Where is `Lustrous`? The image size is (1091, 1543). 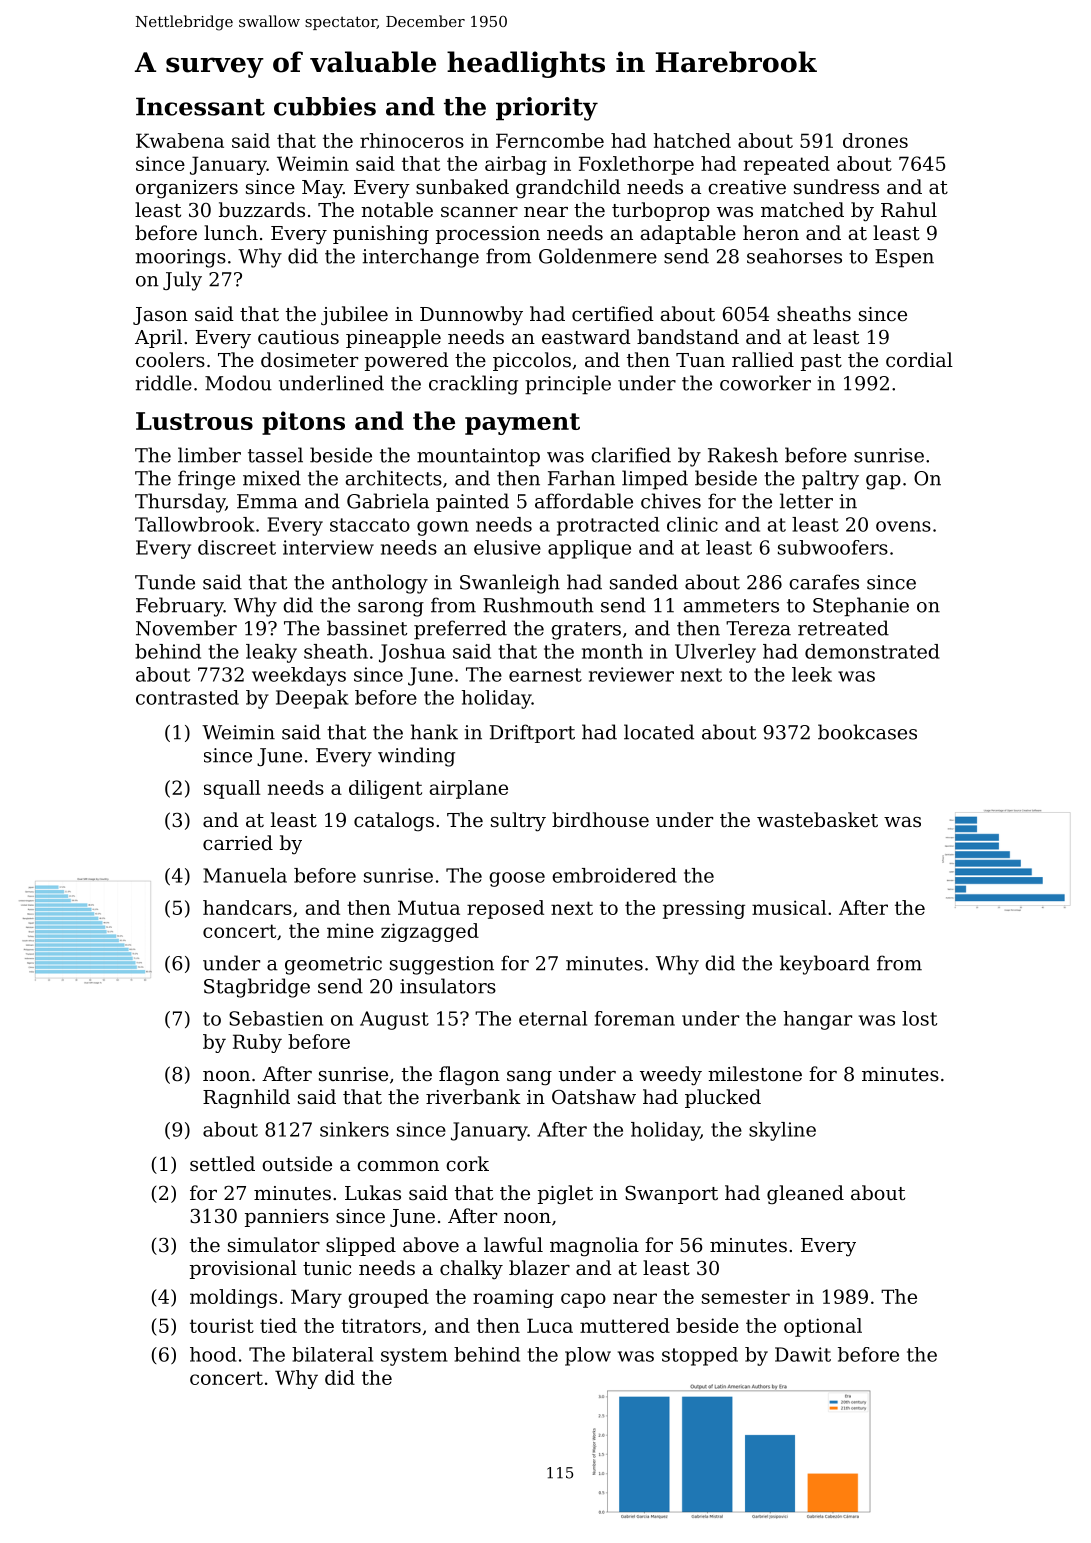 Lustrous is located at coordinates (194, 421).
